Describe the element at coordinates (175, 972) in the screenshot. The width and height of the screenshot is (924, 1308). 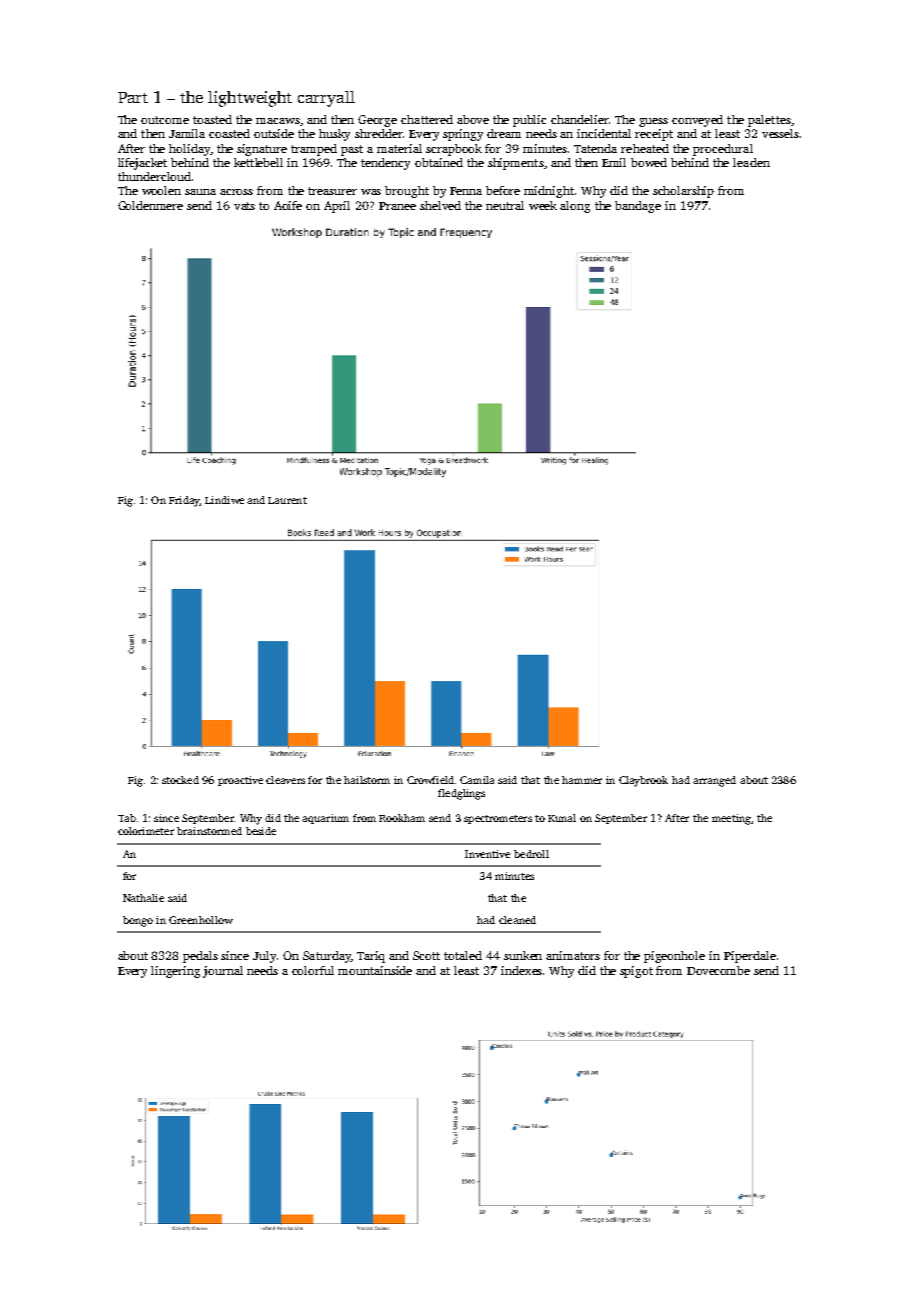
I see `lingering` at that location.
